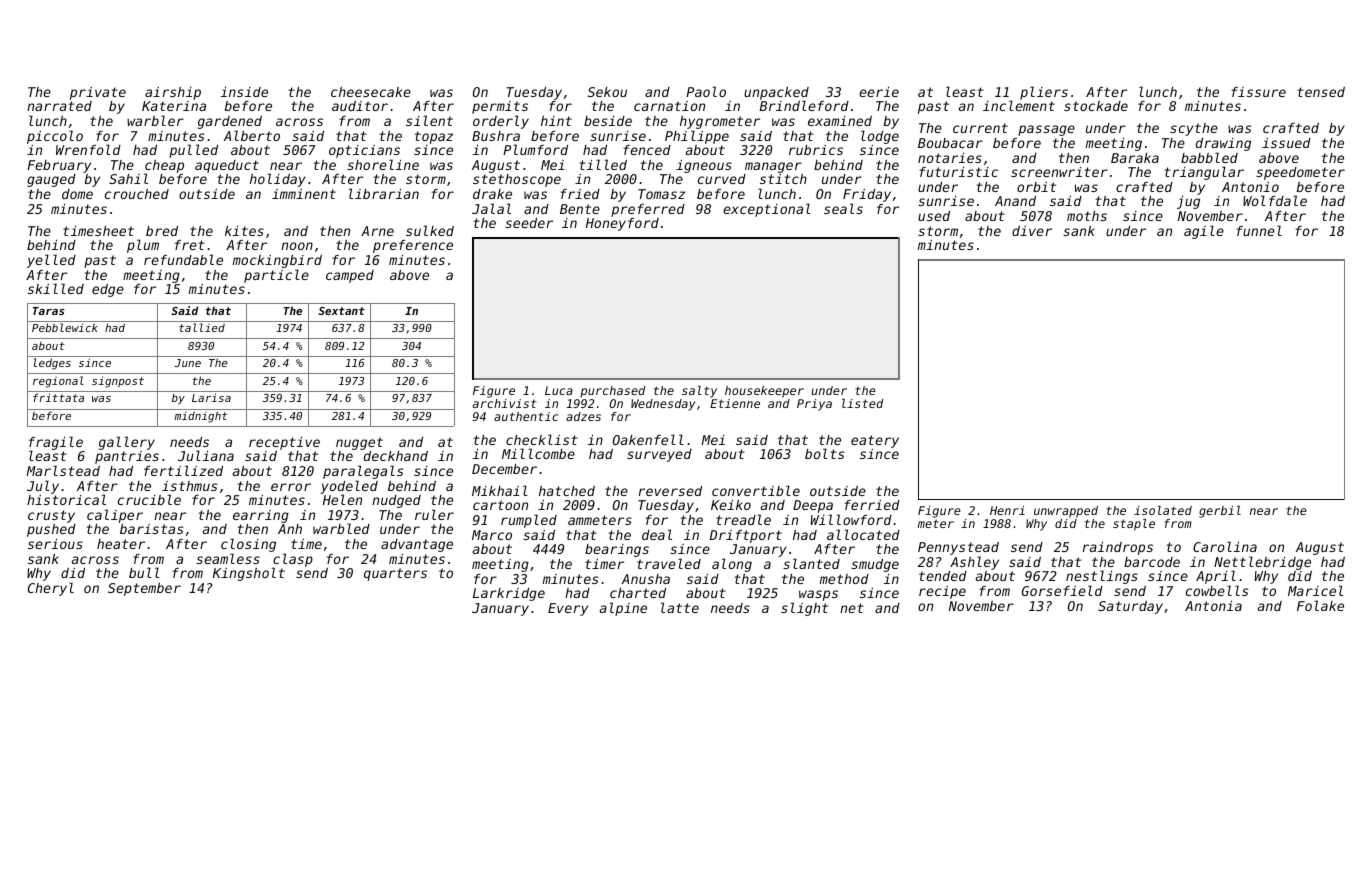 Image resolution: width=1372 pixels, height=887 pixels. What do you see at coordinates (559, 390) in the screenshot?
I see `Luca` at bounding box center [559, 390].
